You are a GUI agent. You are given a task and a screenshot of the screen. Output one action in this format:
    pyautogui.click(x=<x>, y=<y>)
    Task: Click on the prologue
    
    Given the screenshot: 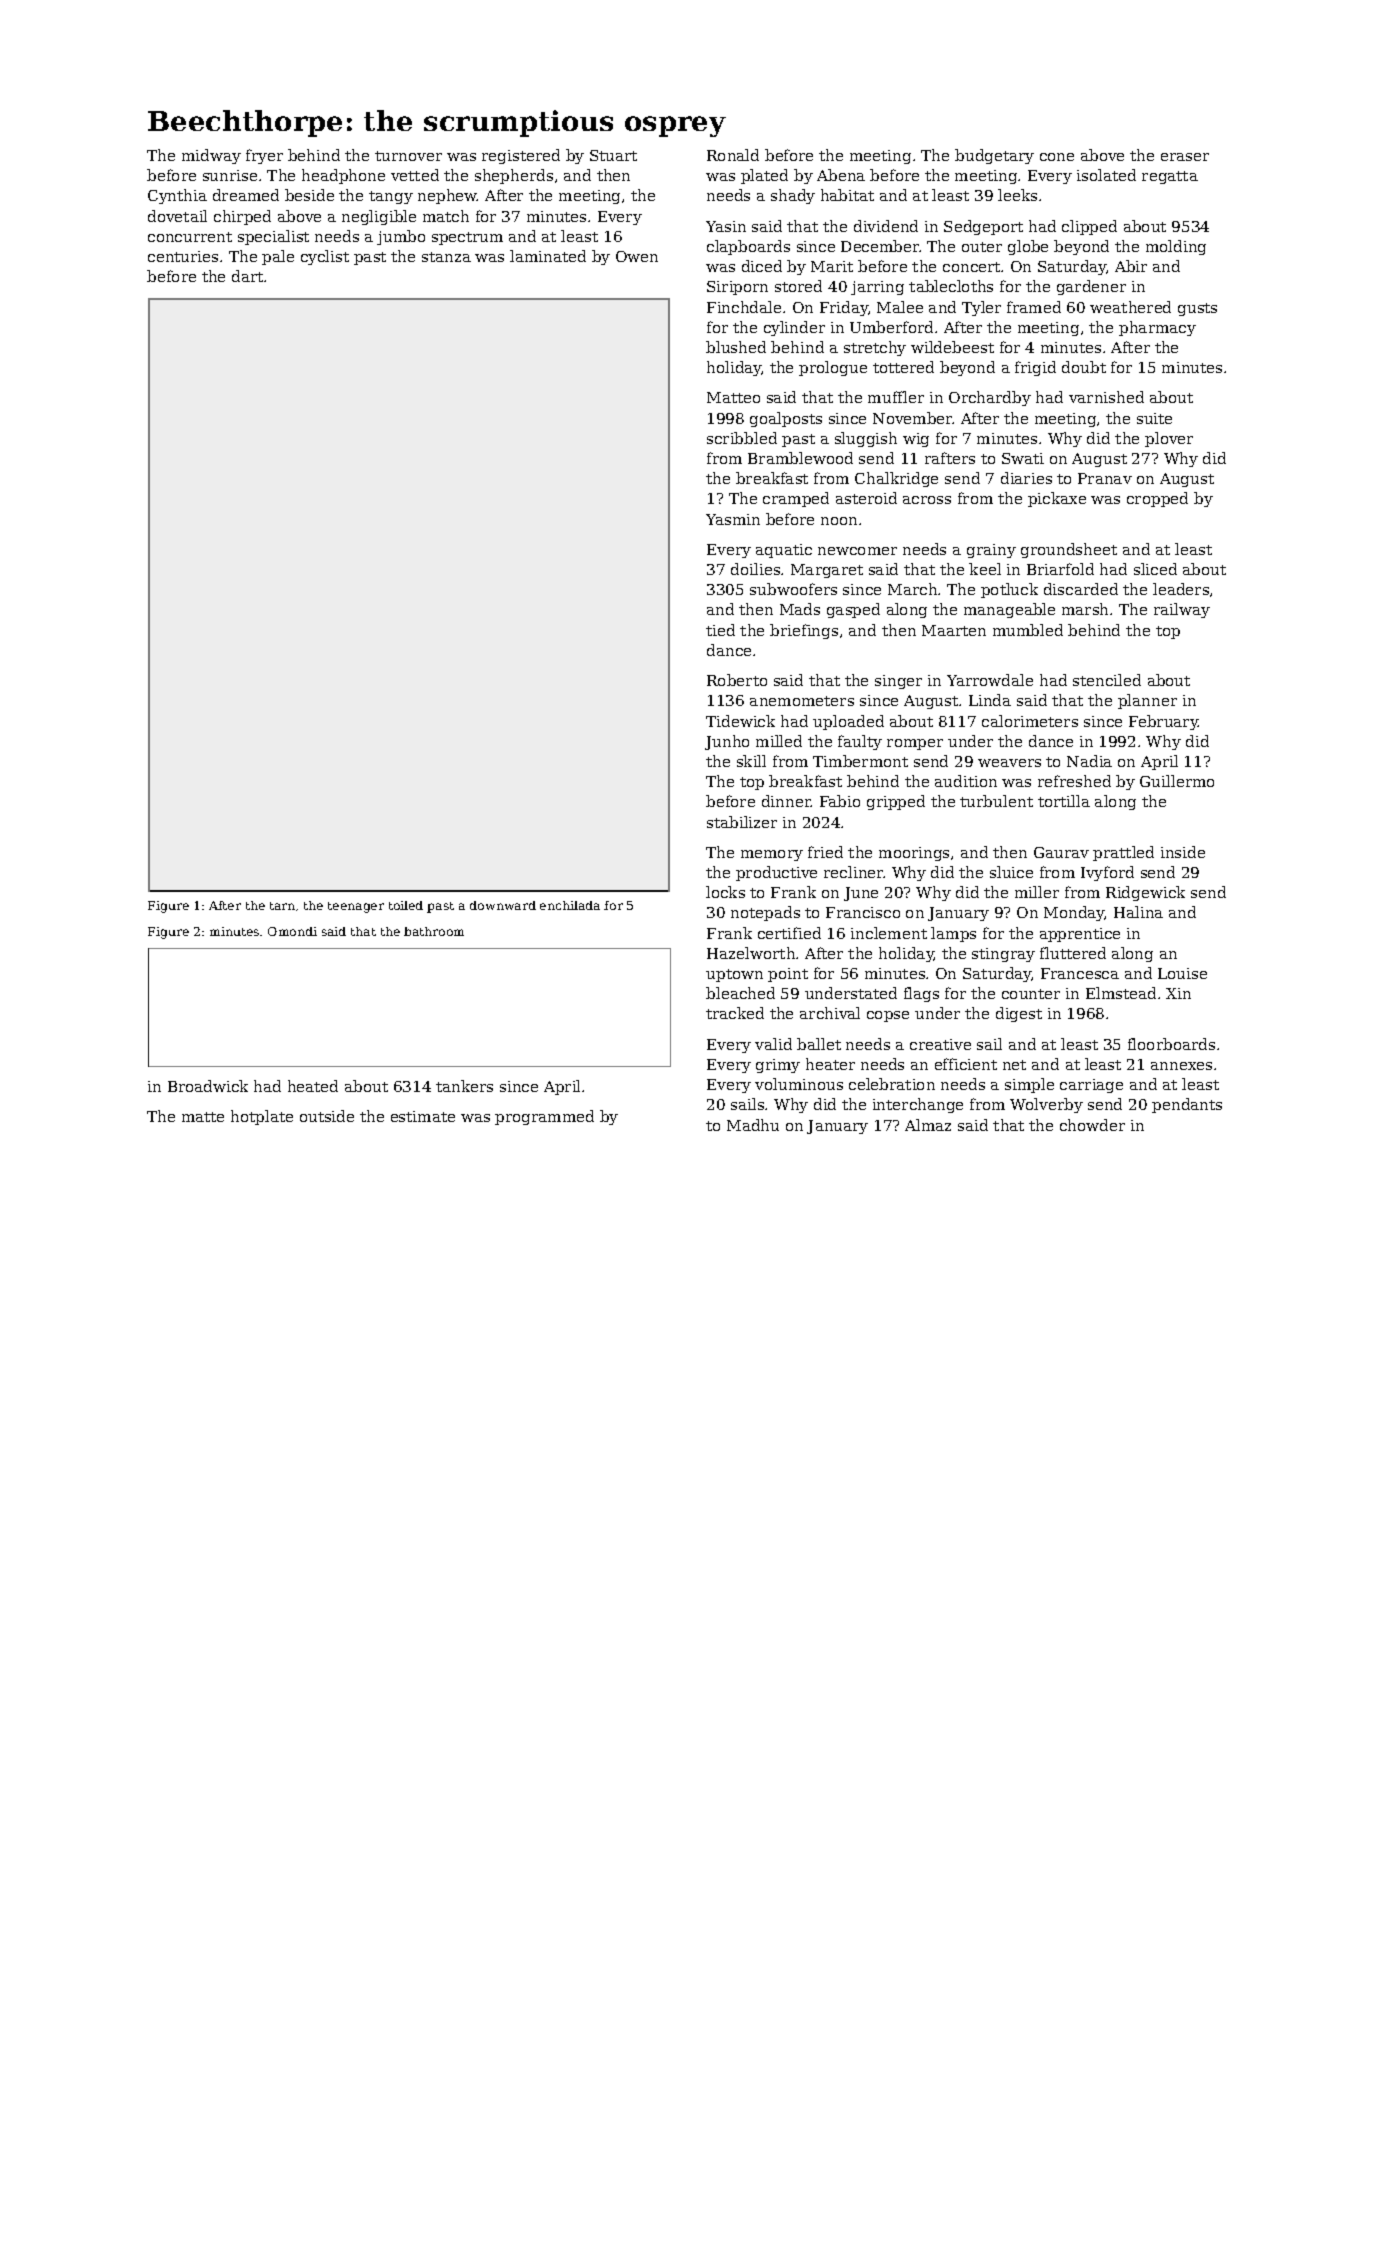 What is the action you would take?
    pyautogui.click(x=833, y=368)
